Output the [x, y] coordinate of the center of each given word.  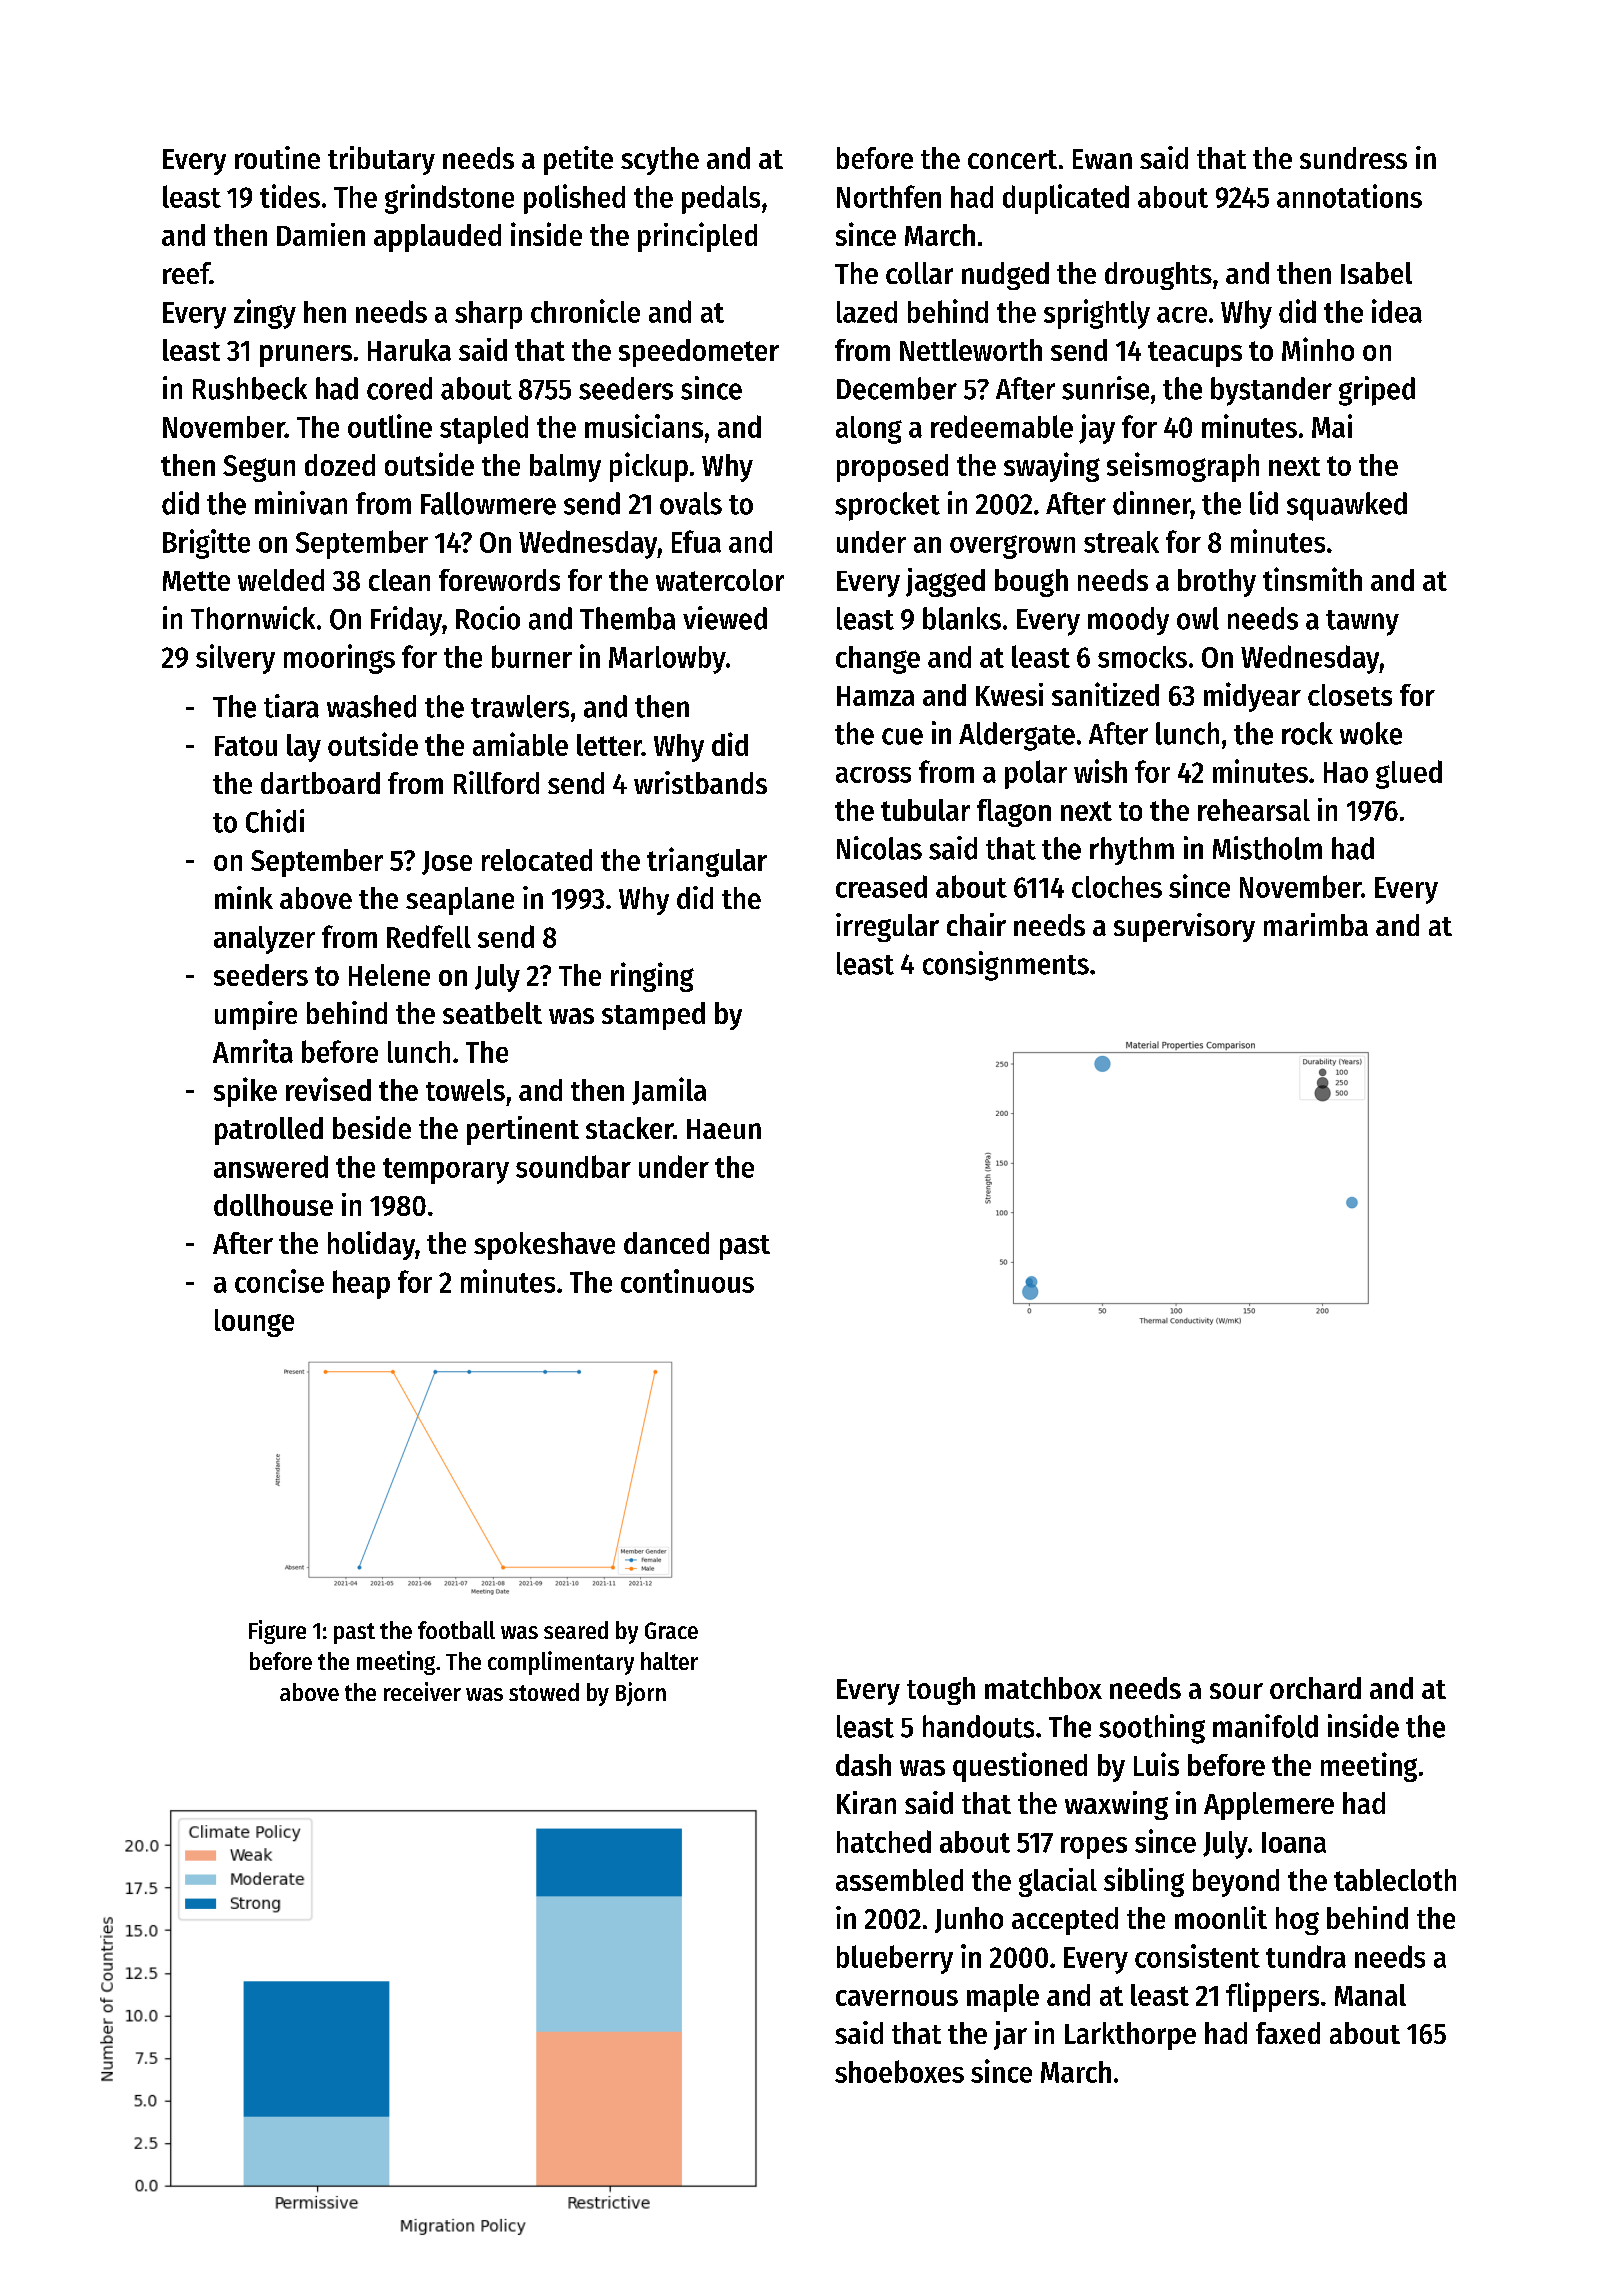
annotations [1349, 196]
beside [372, 1127]
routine [277, 157]
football [456, 1630]
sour [1236, 1691]
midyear [1252, 697]
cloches [1117, 887]
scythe [660, 161]
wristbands [700, 782]
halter [669, 1661]
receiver [422, 1691]
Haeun [724, 1129]
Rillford [496, 782]
